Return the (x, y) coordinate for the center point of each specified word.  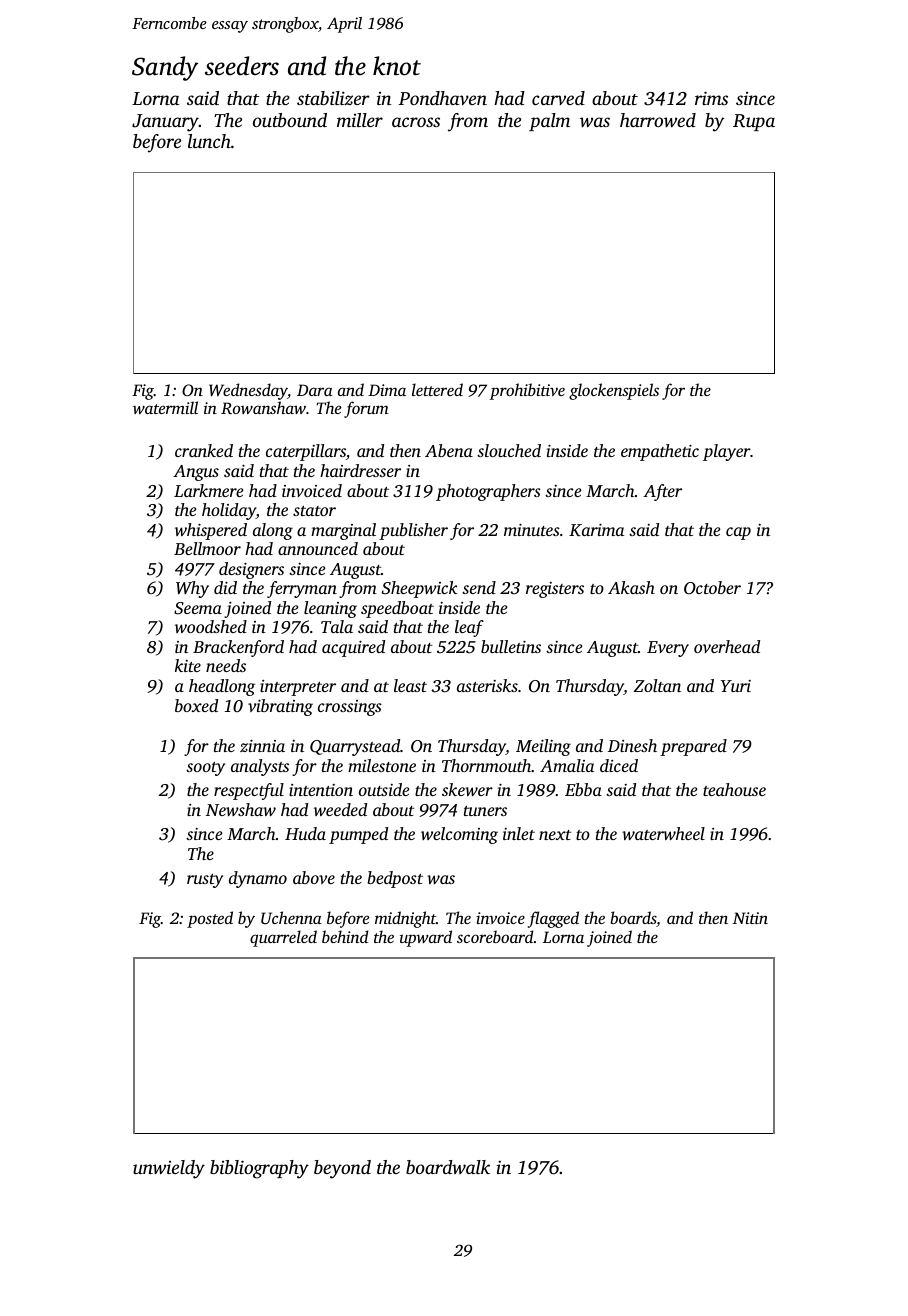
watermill (165, 407)
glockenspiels (614, 391)
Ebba (583, 789)
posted (210, 919)
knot (397, 66)
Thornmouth (487, 765)
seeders (242, 66)
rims (711, 98)
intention (321, 790)
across (416, 122)
